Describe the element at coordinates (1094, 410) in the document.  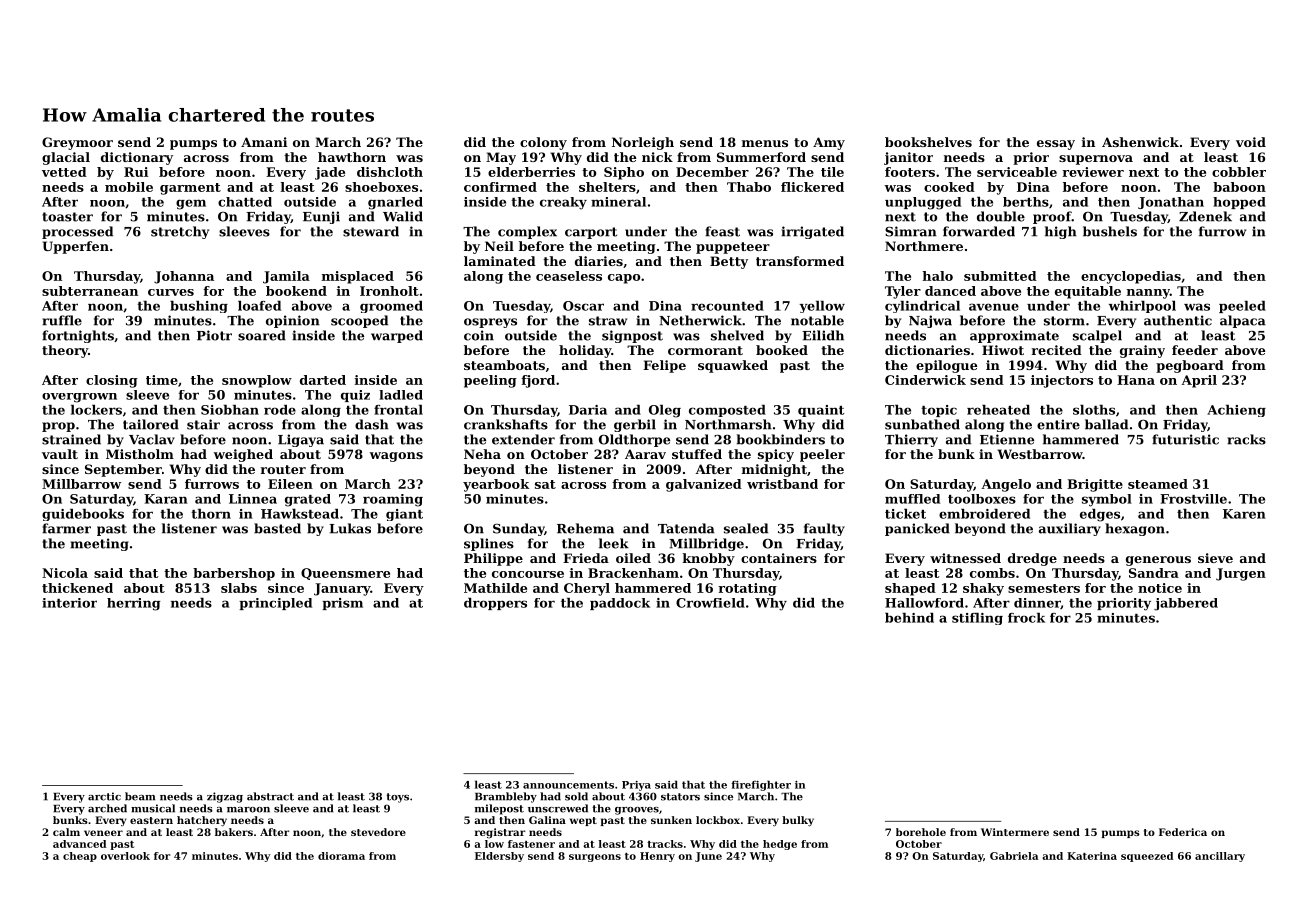
I see `sloths` at that location.
